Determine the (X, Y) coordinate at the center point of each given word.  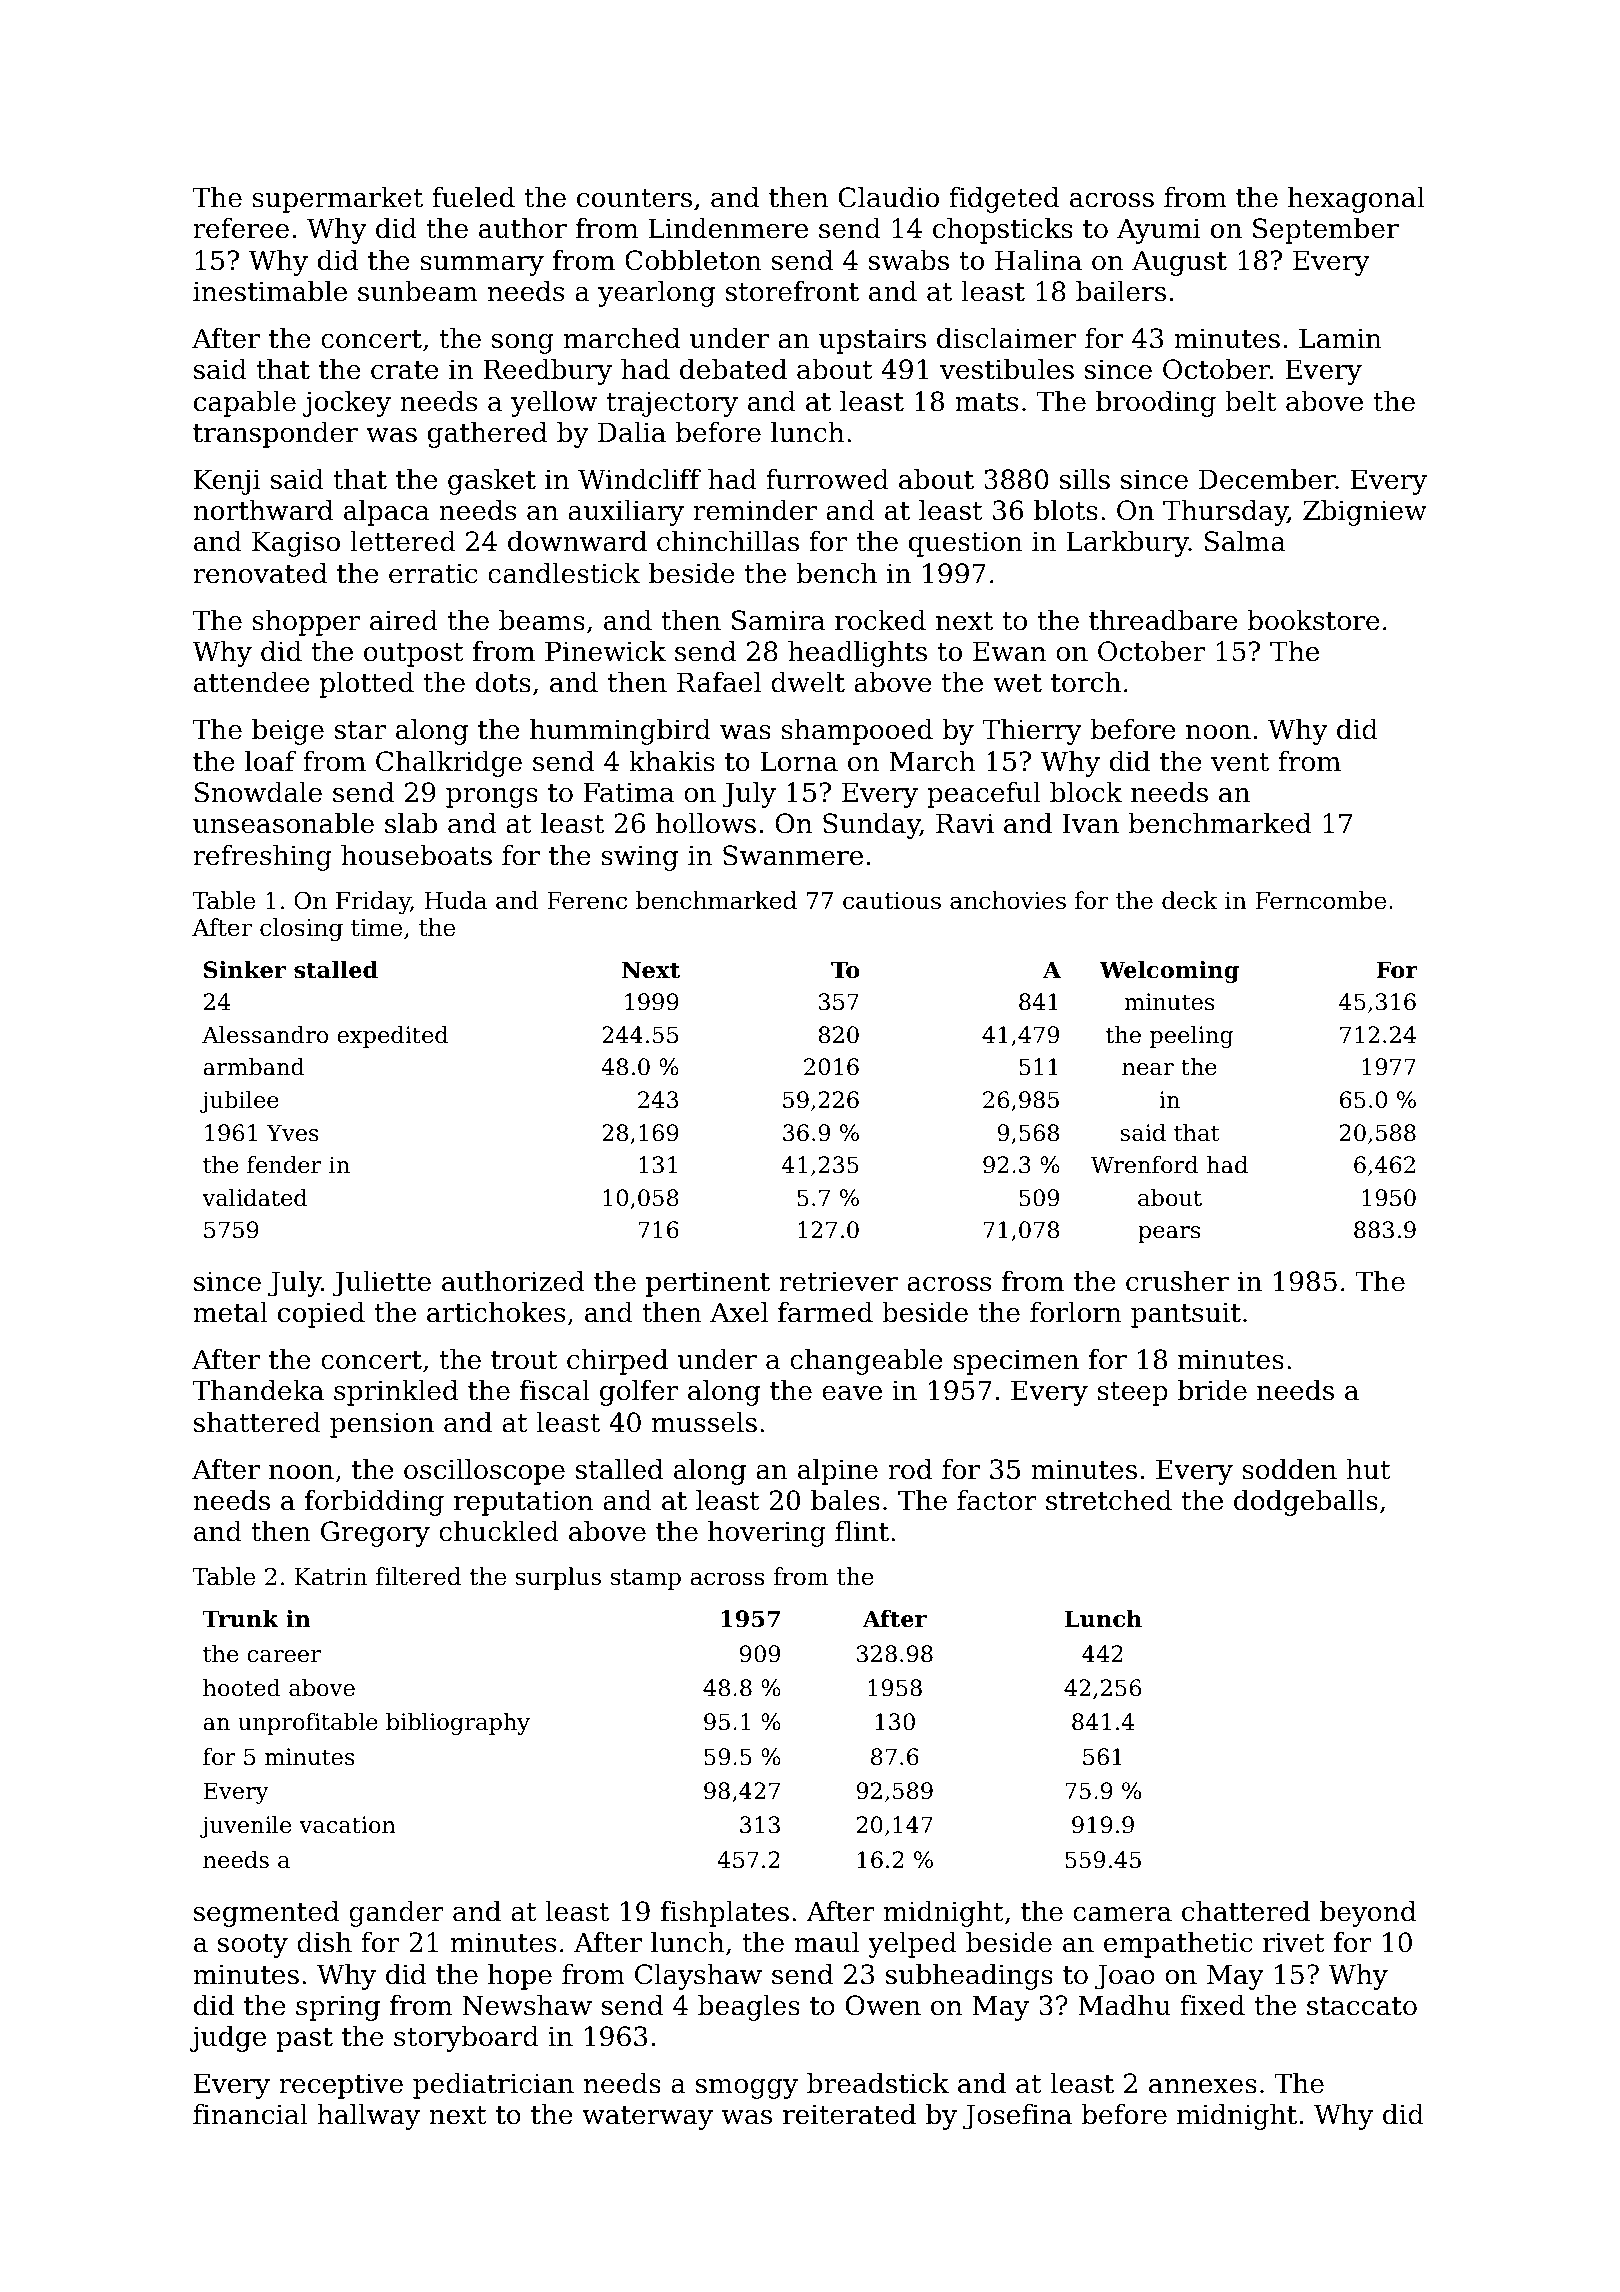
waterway (647, 2118)
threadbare (1163, 620)
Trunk (241, 1619)
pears (1169, 1234)
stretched (1109, 1500)
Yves (293, 1133)
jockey (347, 404)
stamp (646, 1579)
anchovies (1008, 900)
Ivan (1090, 823)
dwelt (808, 682)
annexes (1203, 2086)
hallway (368, 2117)
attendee (252, 682)
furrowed (827, 479)
